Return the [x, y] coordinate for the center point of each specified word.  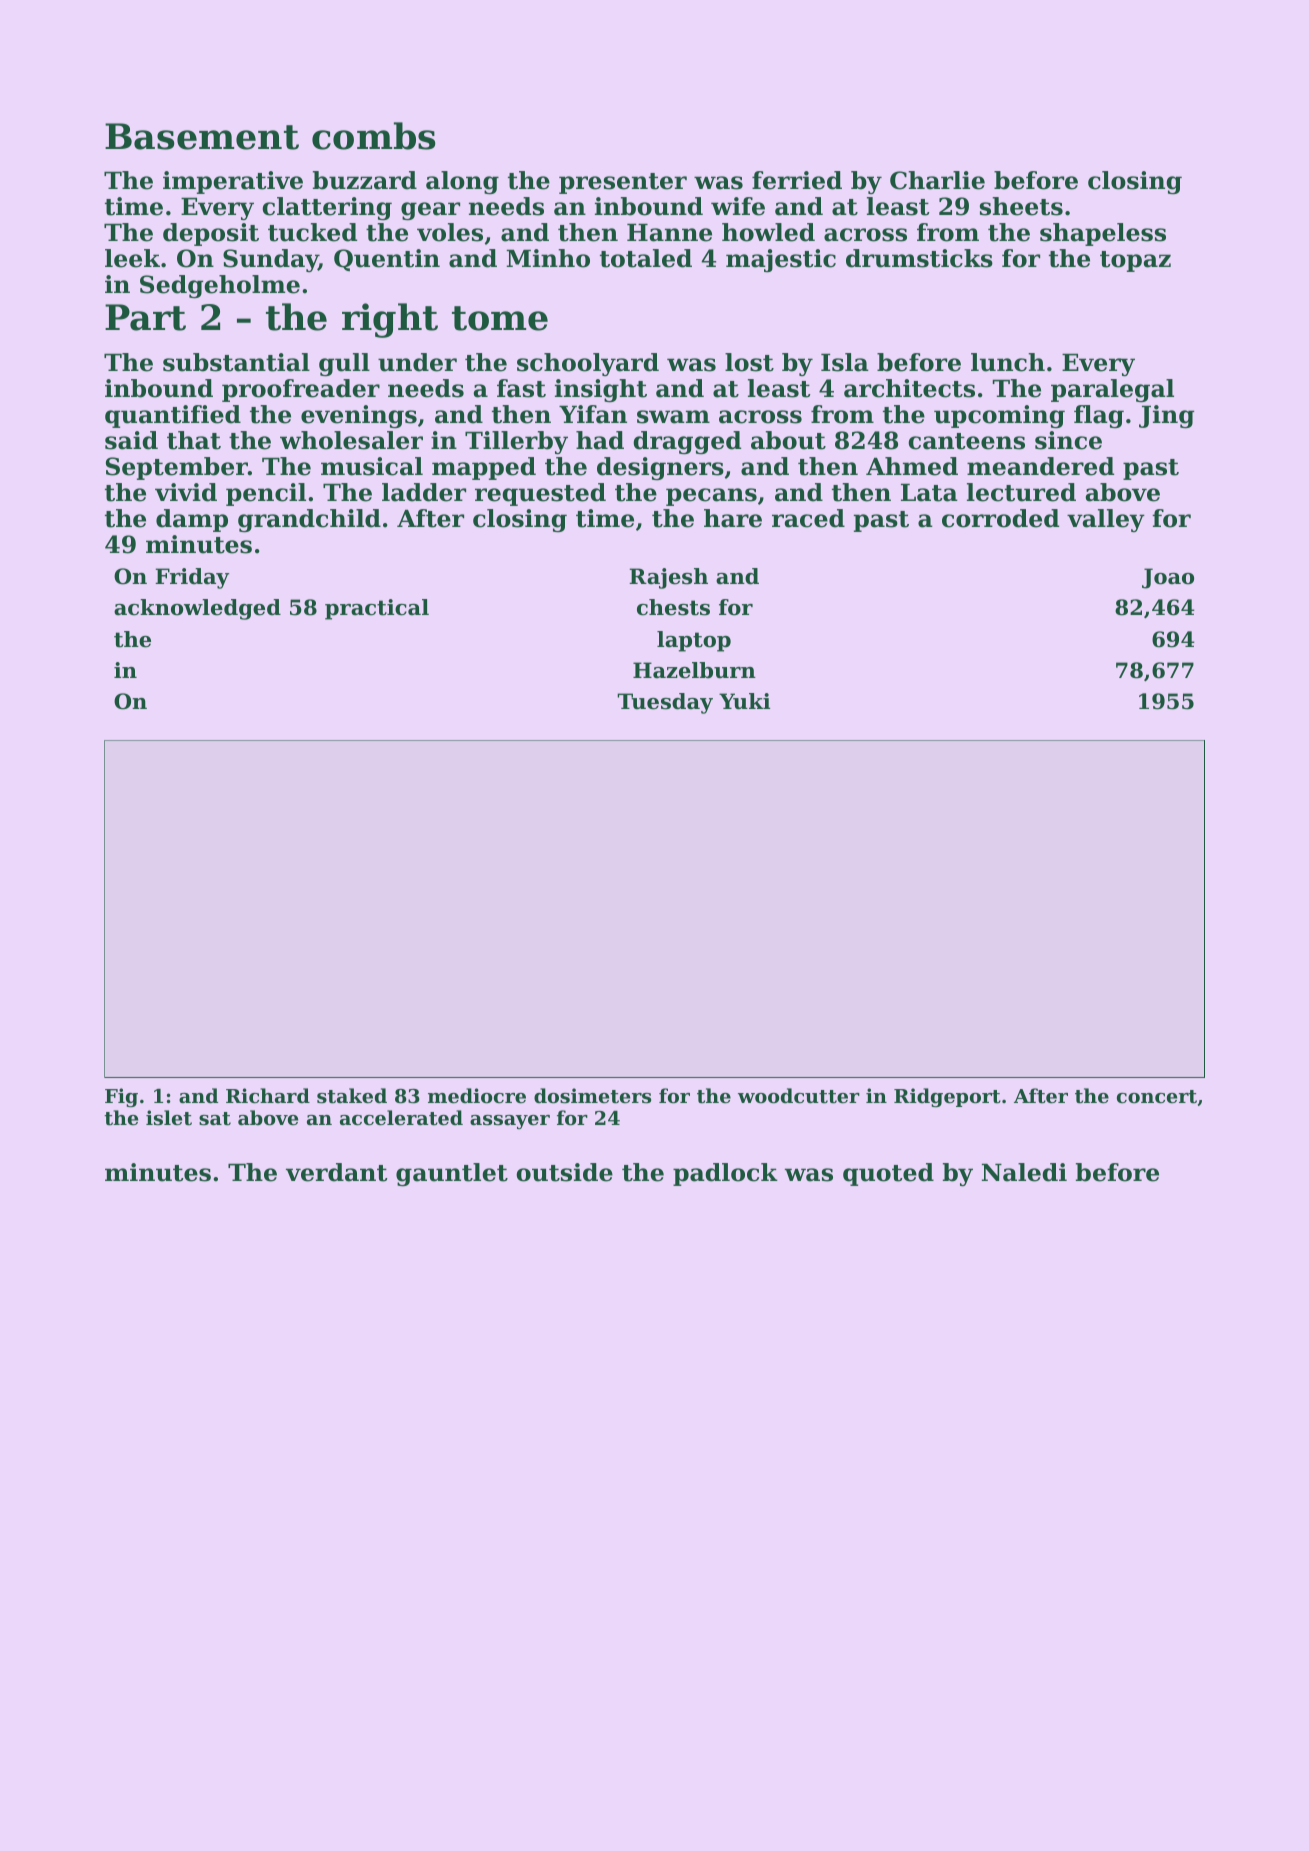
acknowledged [197, 609]
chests [673, 607]
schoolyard [588, 364]
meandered [1040, 466]
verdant [336, 1172]
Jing [1166, 416]
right [390, 320]
